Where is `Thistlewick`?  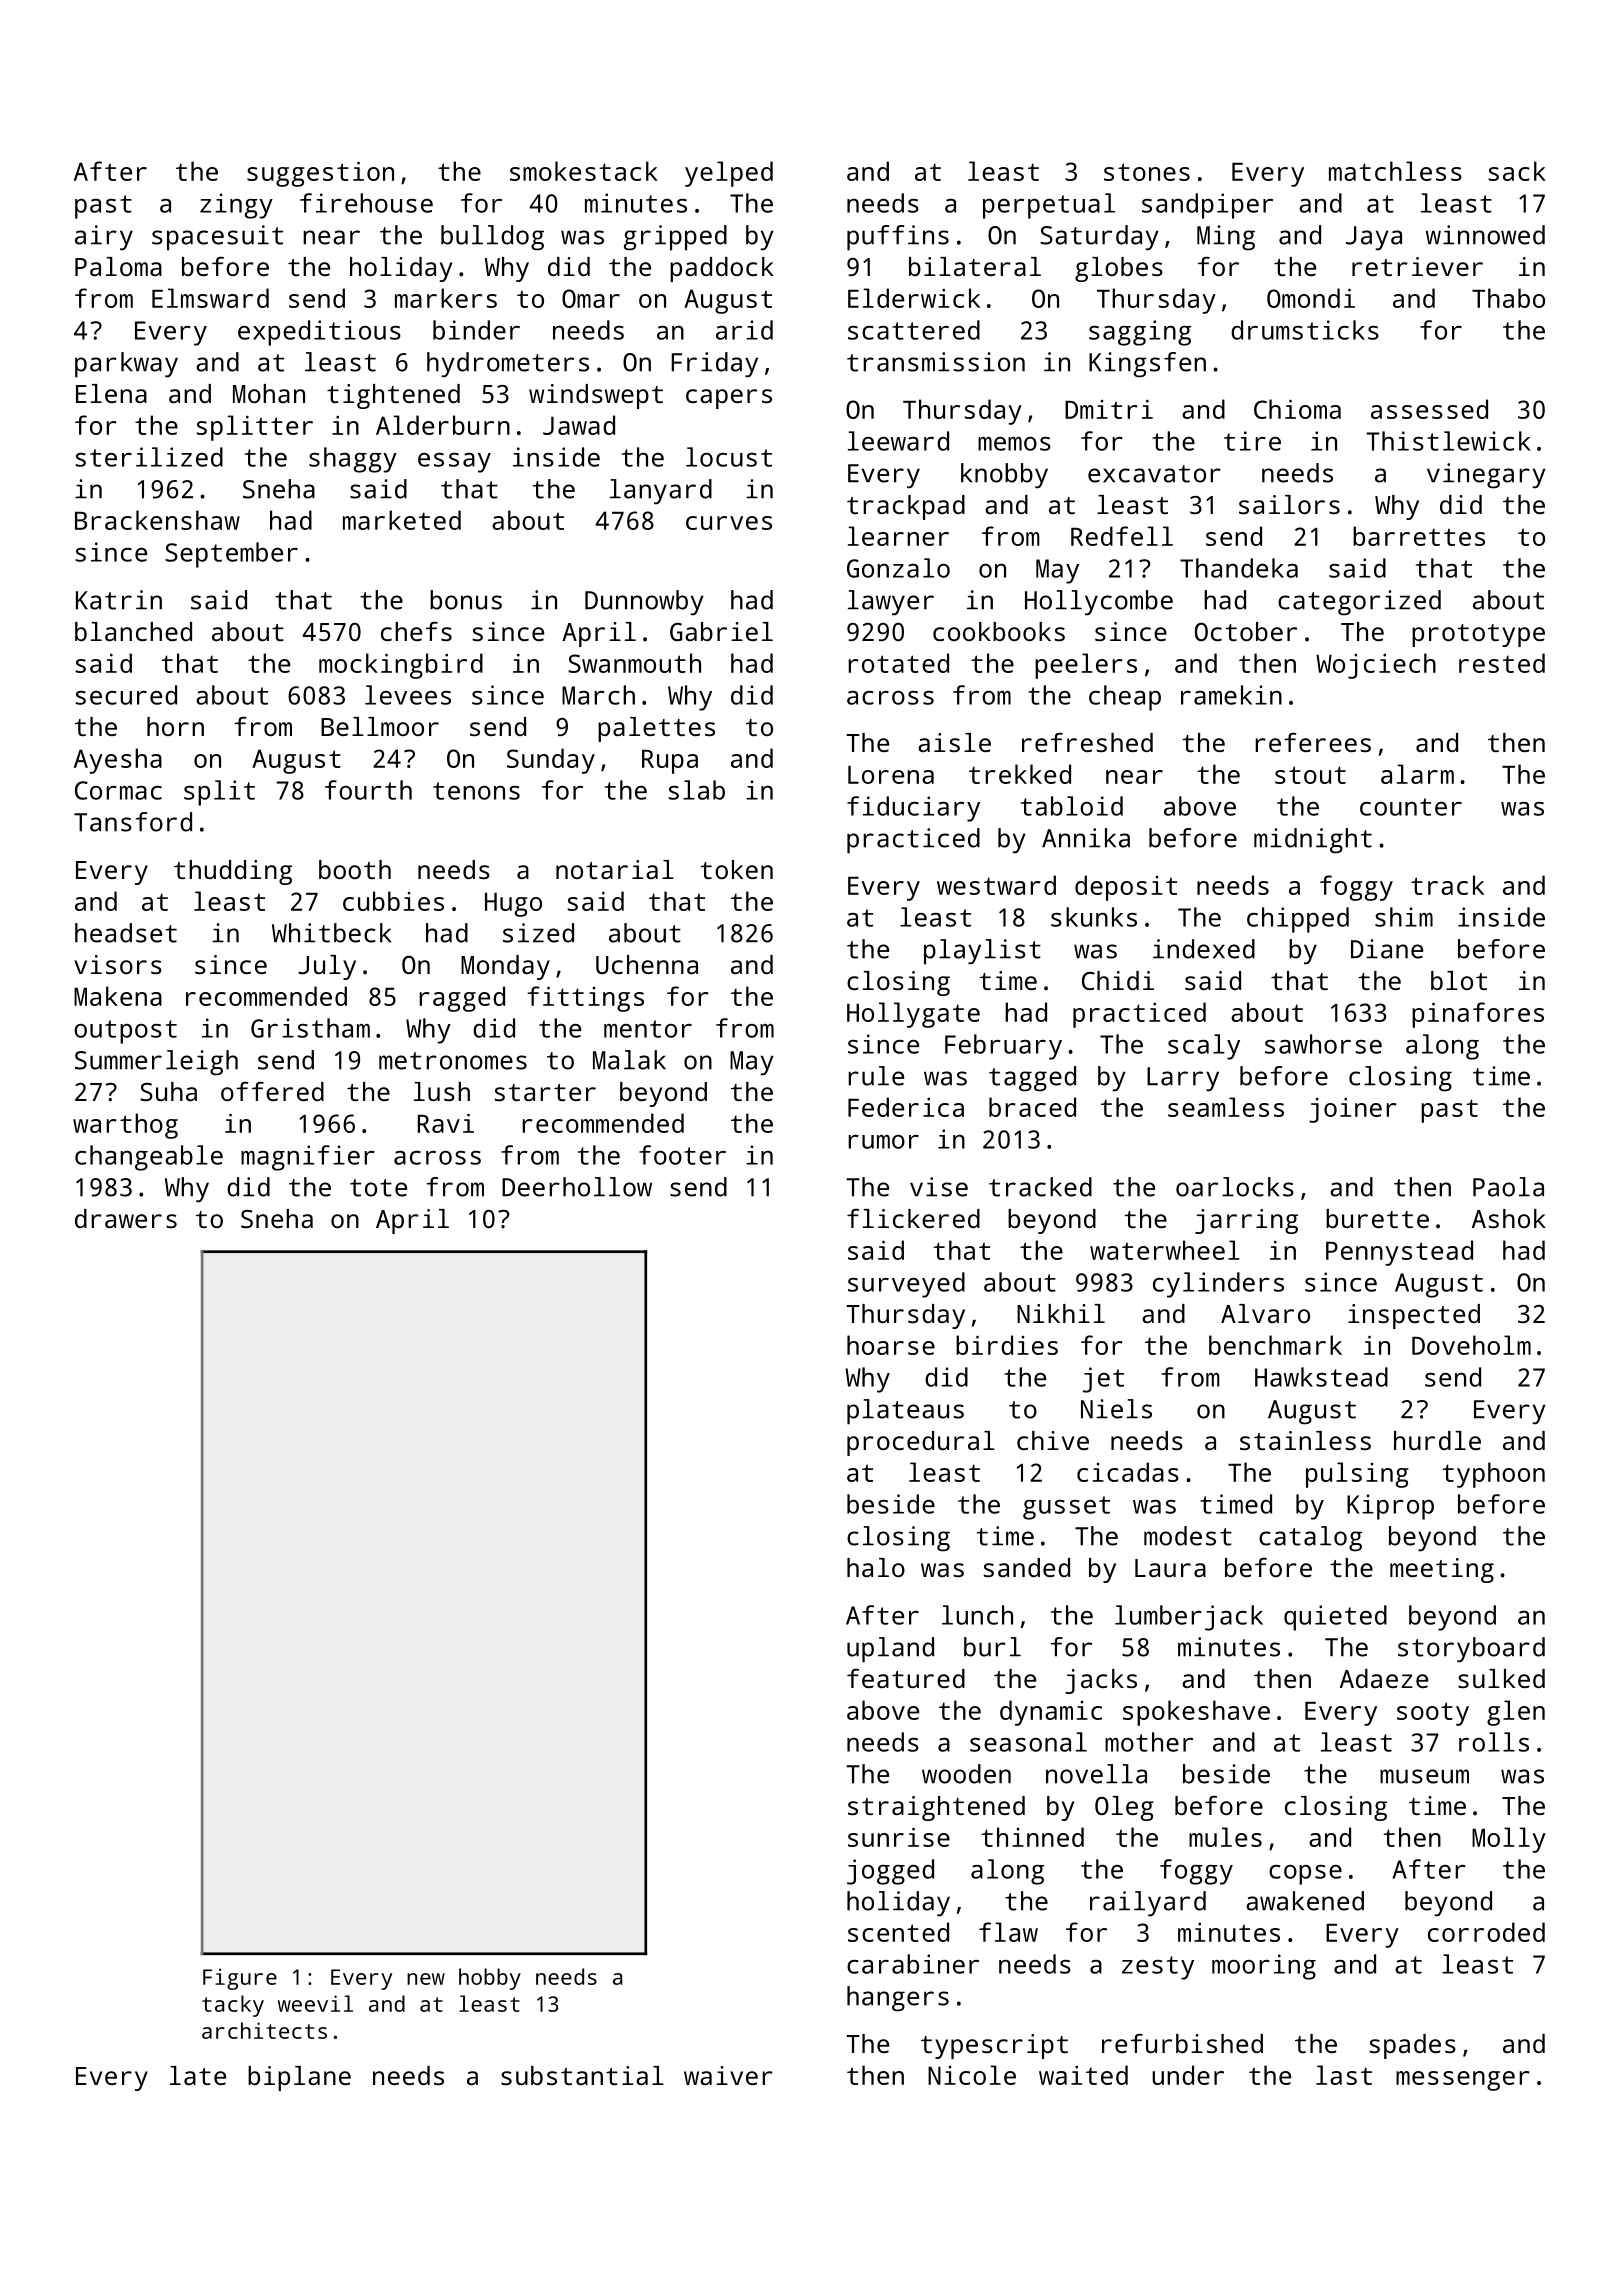 Thistlewick is located at coordinates (1448, 441).
